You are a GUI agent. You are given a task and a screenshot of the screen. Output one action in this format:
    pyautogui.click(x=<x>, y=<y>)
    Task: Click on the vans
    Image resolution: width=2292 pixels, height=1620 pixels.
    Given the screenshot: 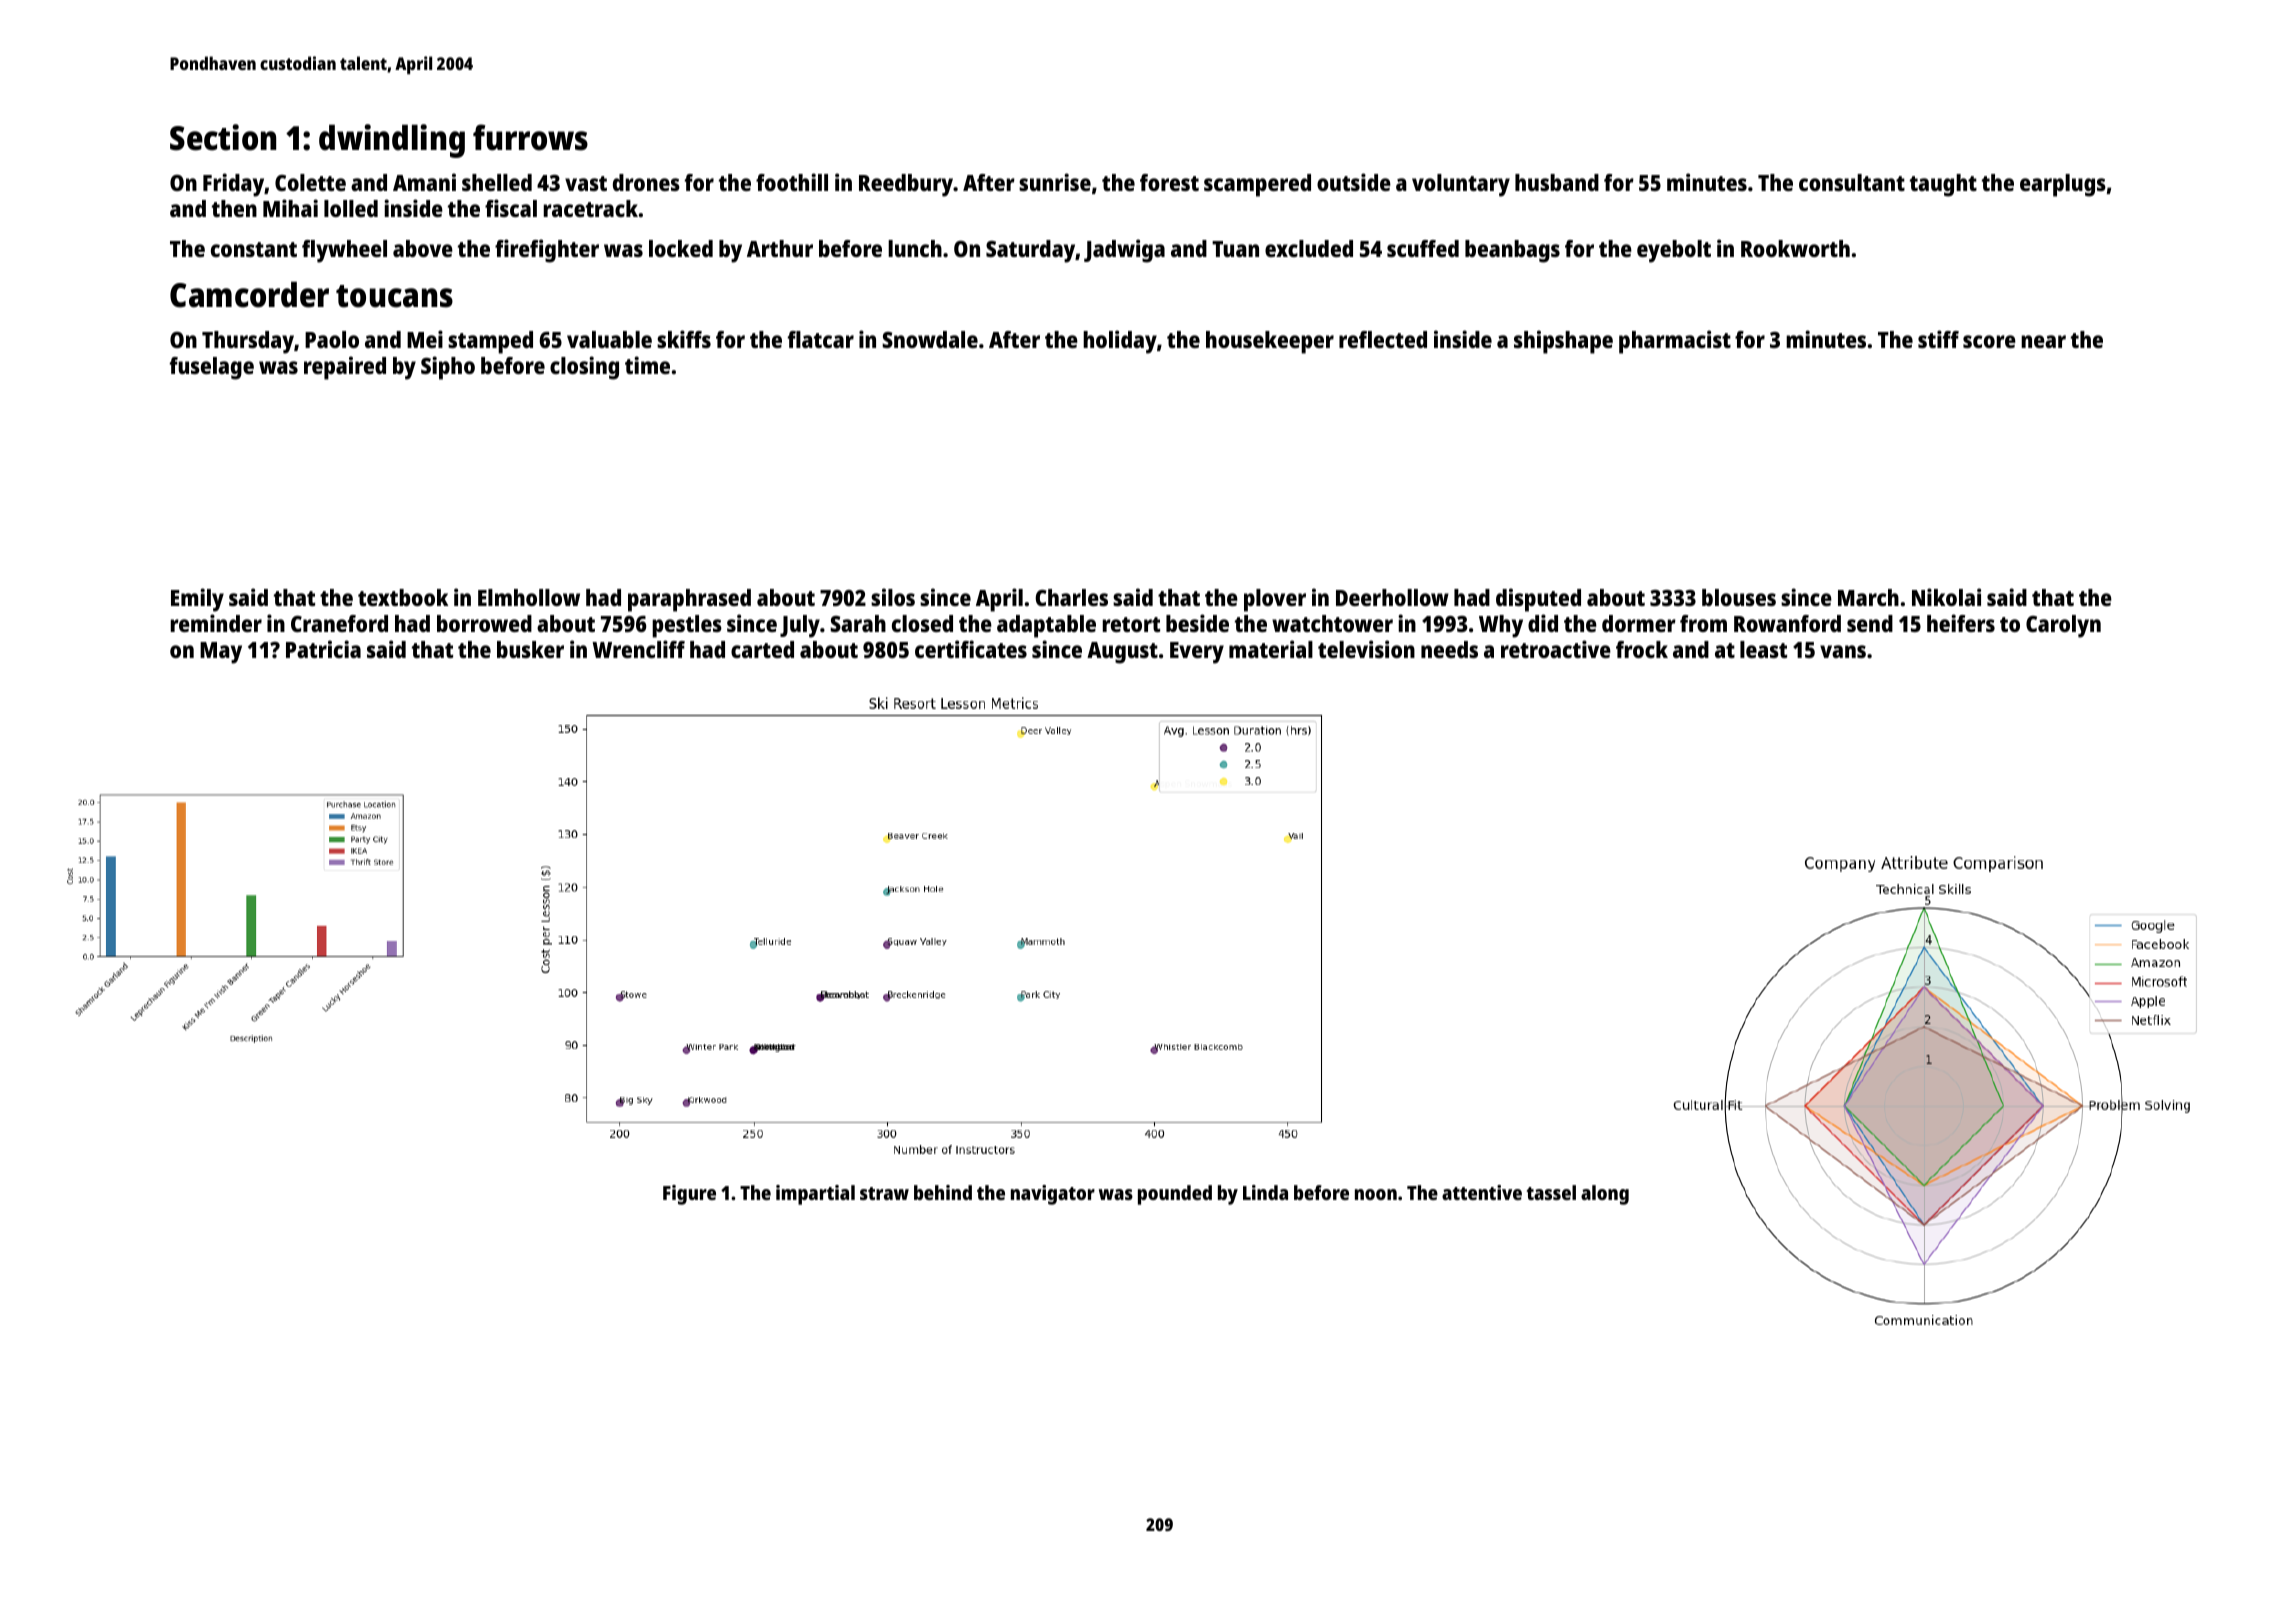 What is the action you would take?
    pyautogui.click(x=1843, y=651)
